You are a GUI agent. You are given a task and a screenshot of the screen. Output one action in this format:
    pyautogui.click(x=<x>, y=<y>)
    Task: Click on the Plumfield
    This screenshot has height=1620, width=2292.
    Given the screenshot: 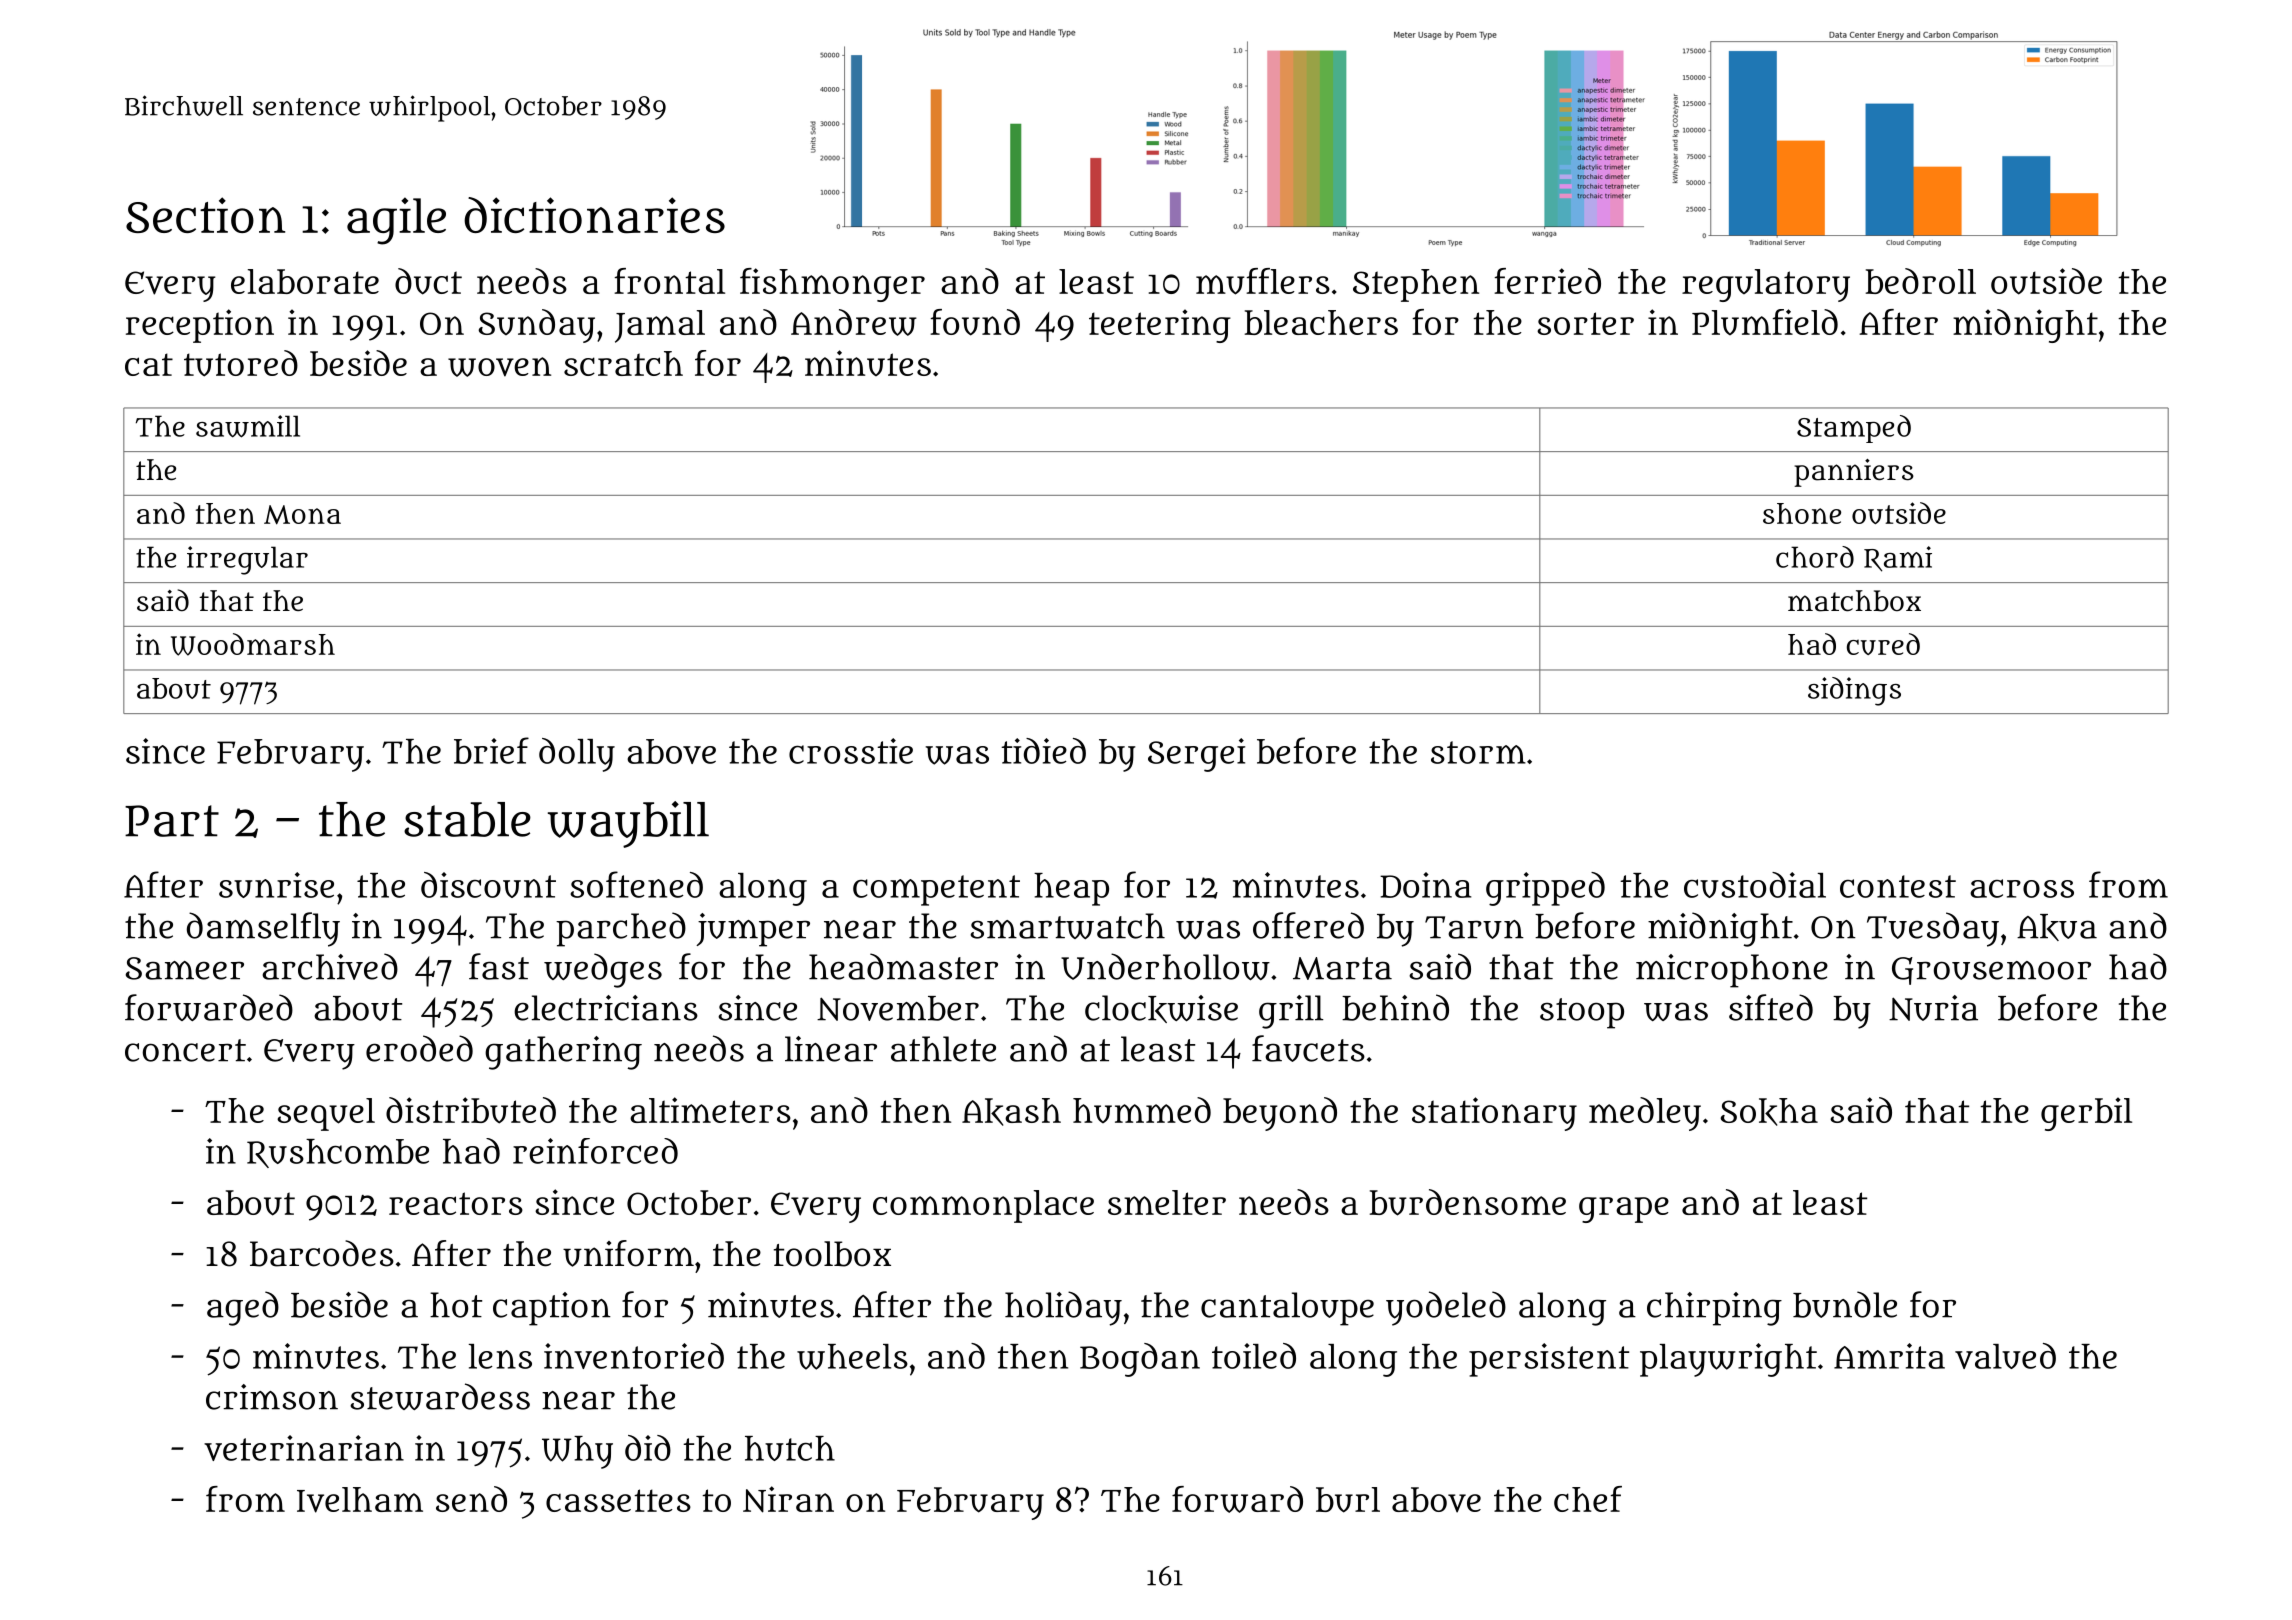 What is the action you would take?
    pyautogui.click(x=1765, y=322)
